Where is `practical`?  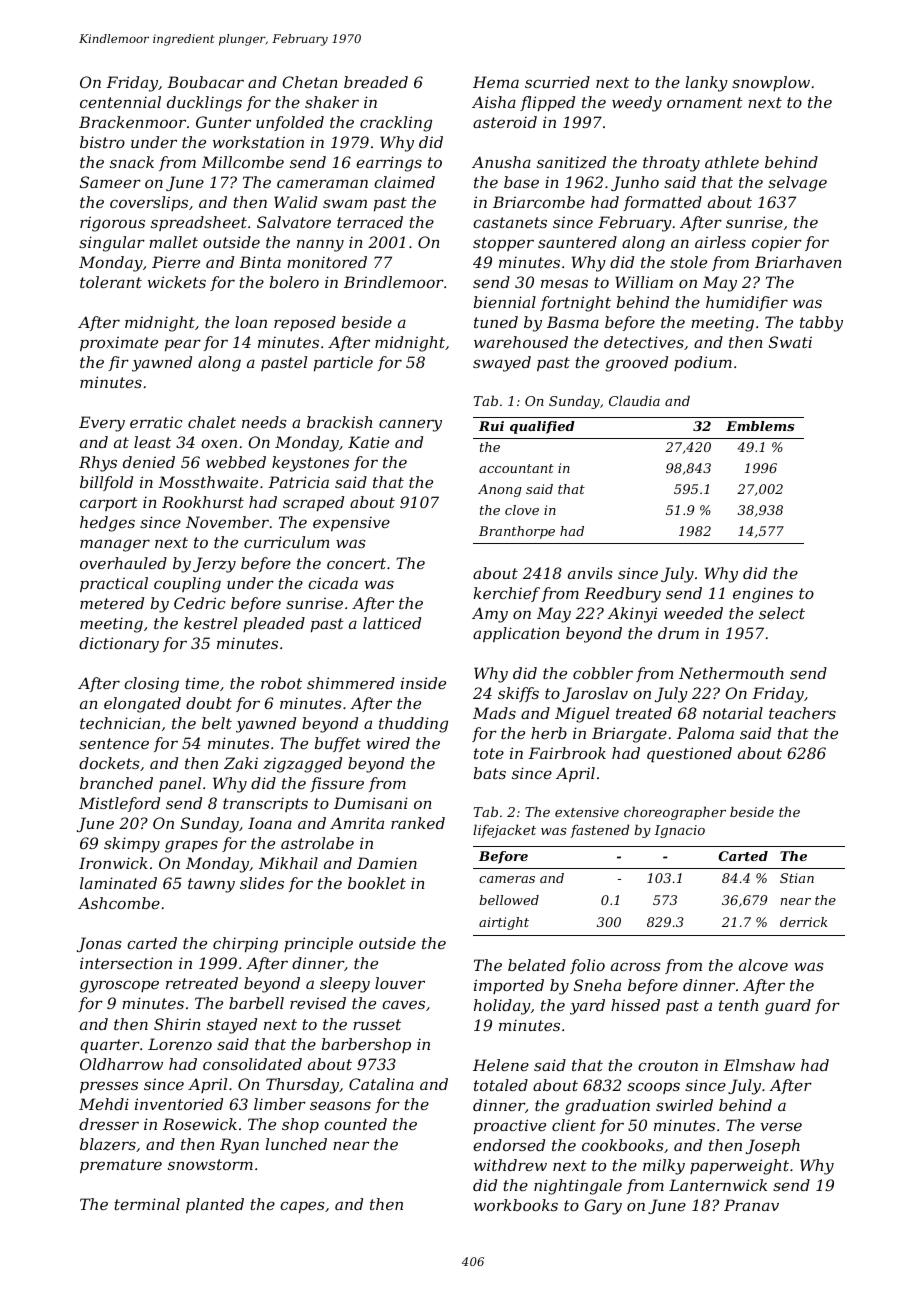
practical is located at coordinates (114, 584).
